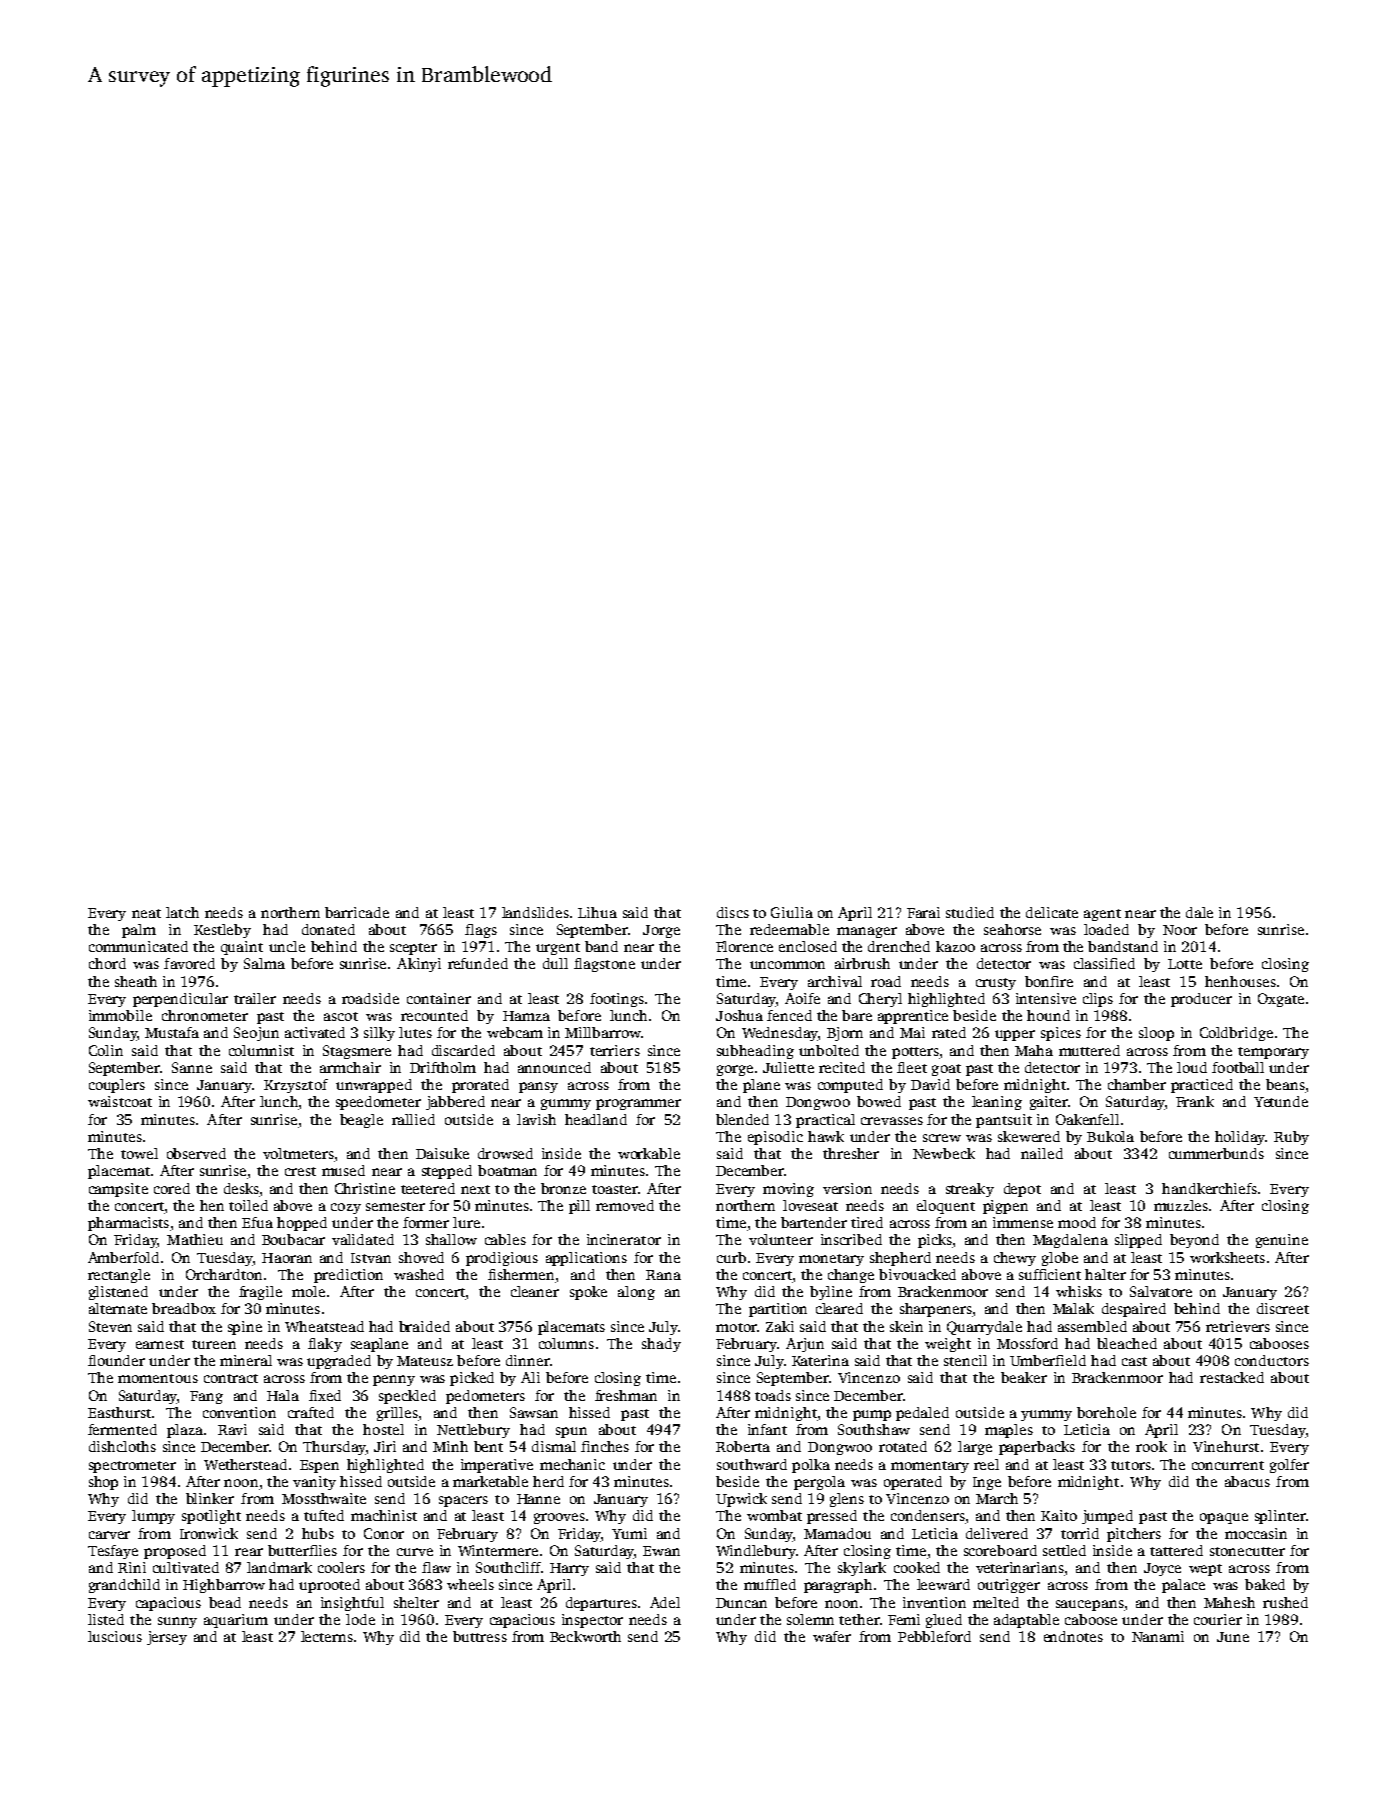 The width and height of the screenshot is (1397, 1807). What do you see at coordinates (497, 1466) in the screenshot?
I see `imperative` at bounding box center [497, 1466].
